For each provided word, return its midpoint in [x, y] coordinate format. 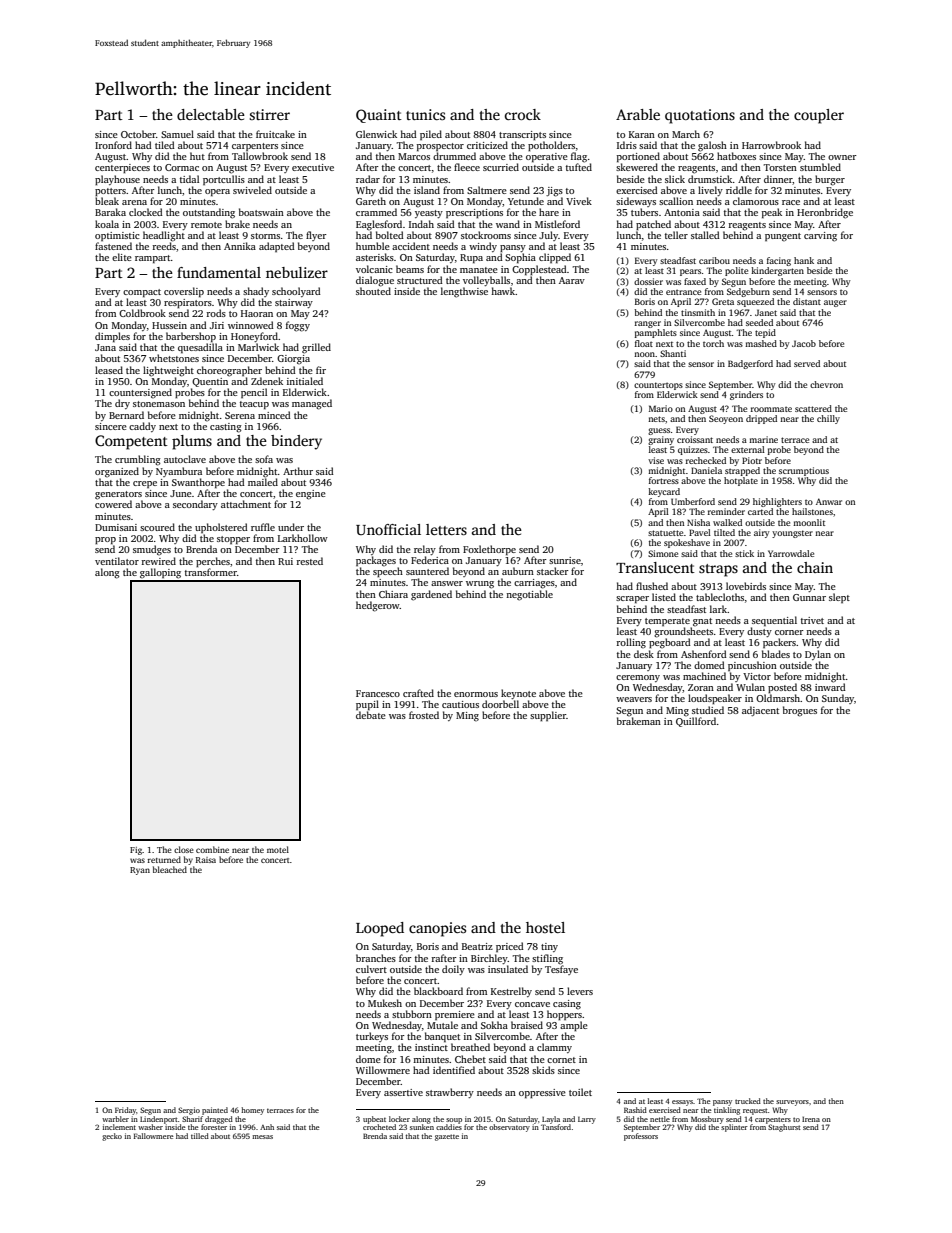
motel [278, 849]
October [138, 134]
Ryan [140, 871]
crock [523, 114]
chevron [826, 384]
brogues [800, 711]
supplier [548, 716]
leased [109, 370]
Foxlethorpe [489, 550]
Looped [380, 929]
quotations [700, 116]
